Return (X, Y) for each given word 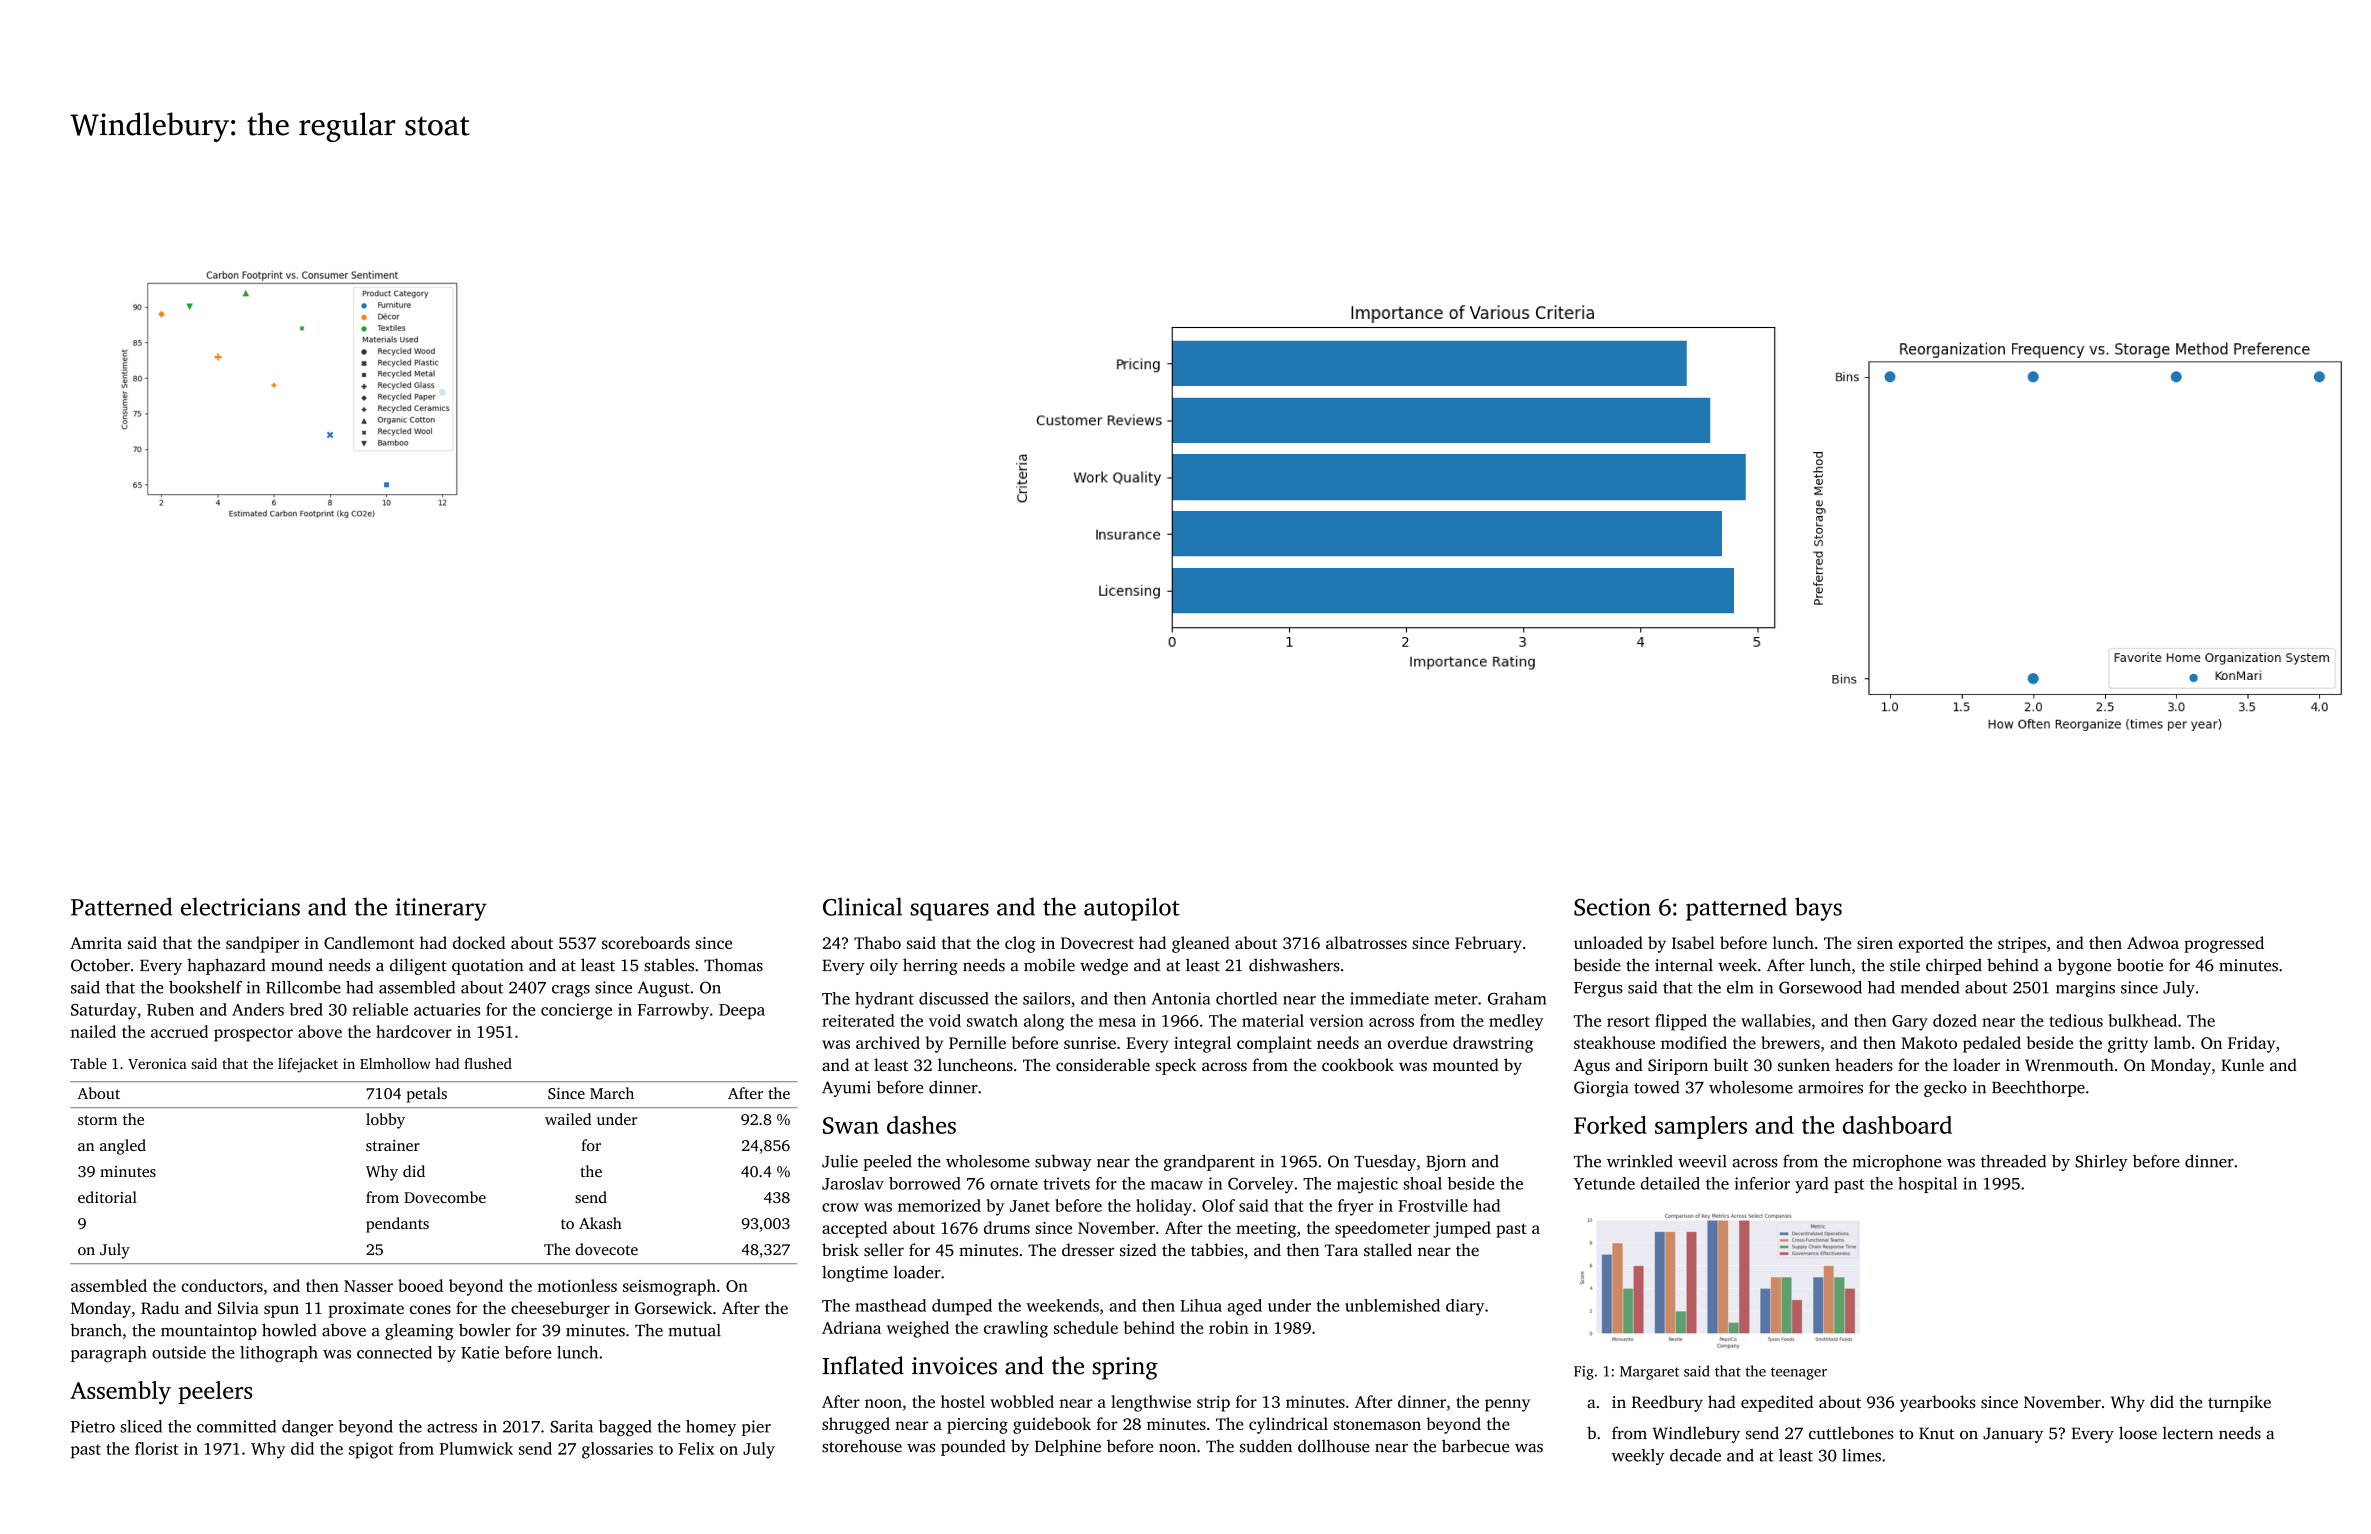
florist (156, 1448)
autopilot (1132, 909)
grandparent (1209, 1162)
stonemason (1377, 1425)
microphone (1897, 1163)
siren (1875, 943)
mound (297, 965)
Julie (840, 1161)
